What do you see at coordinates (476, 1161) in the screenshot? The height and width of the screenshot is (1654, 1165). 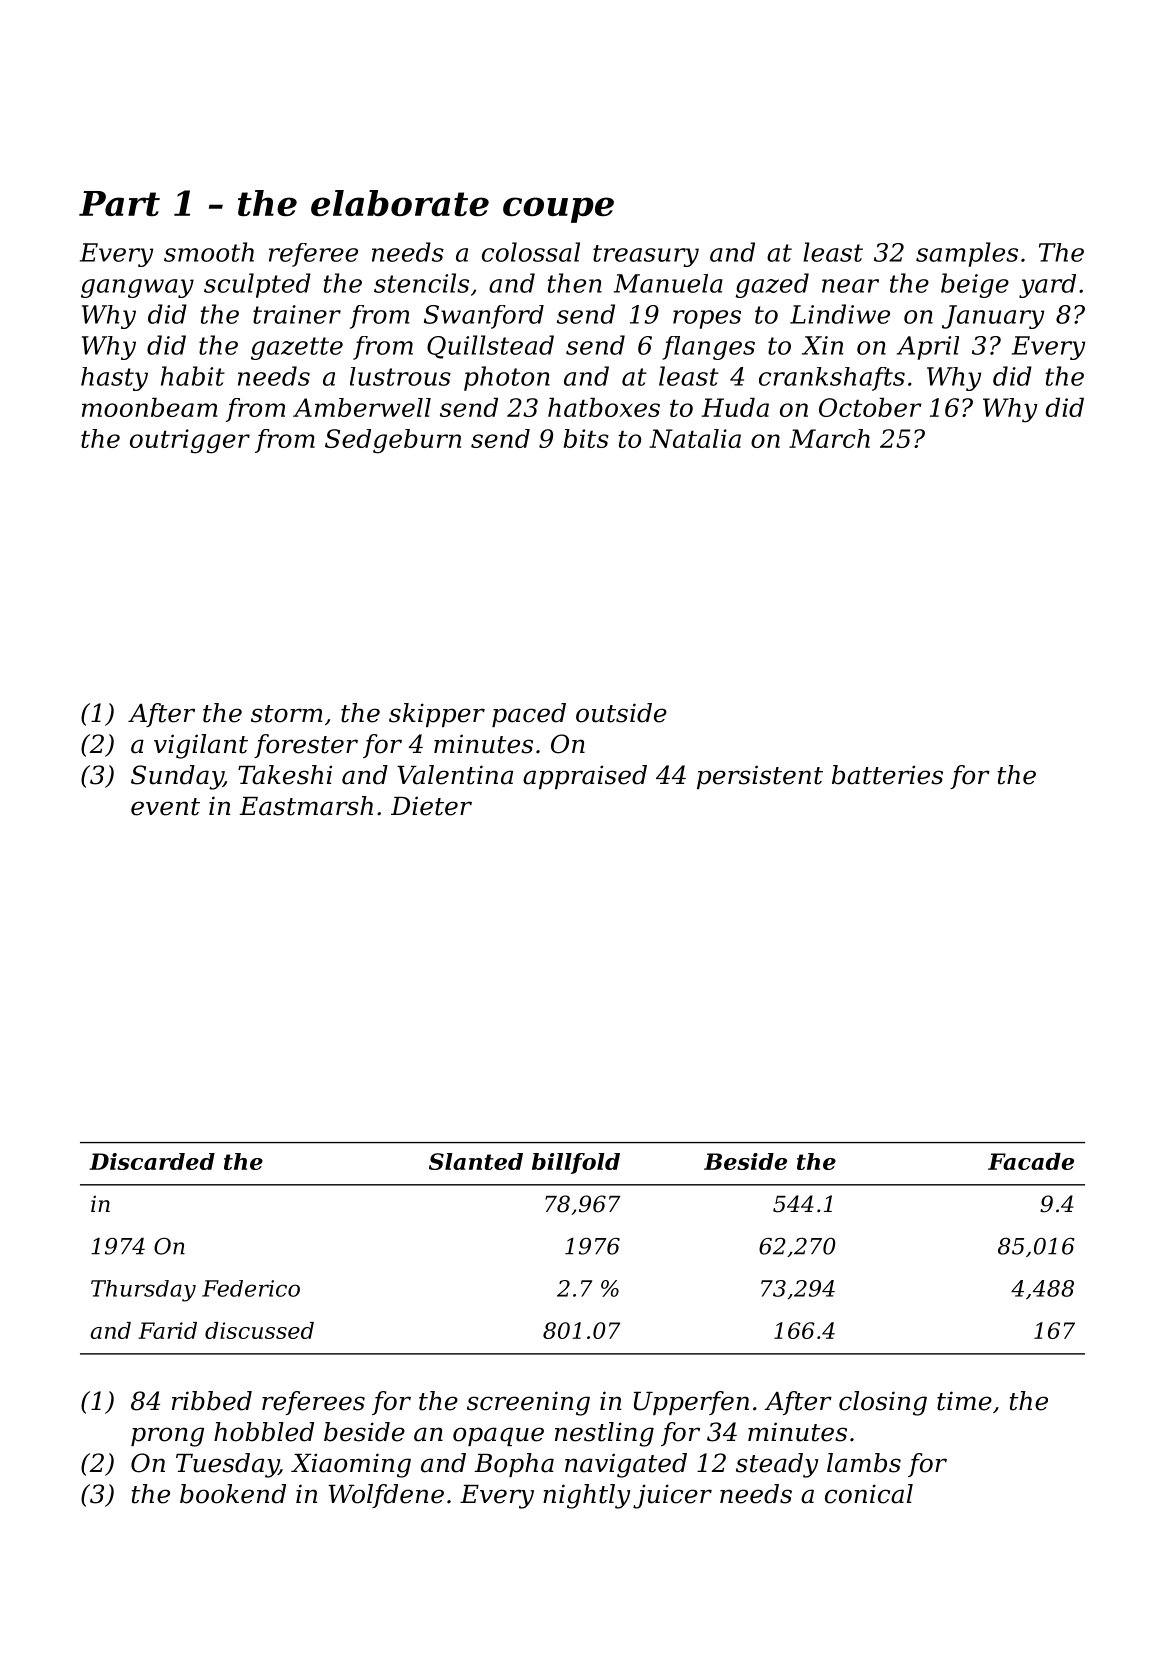 I see `Slanted` at bounding box center [476, 1161].
